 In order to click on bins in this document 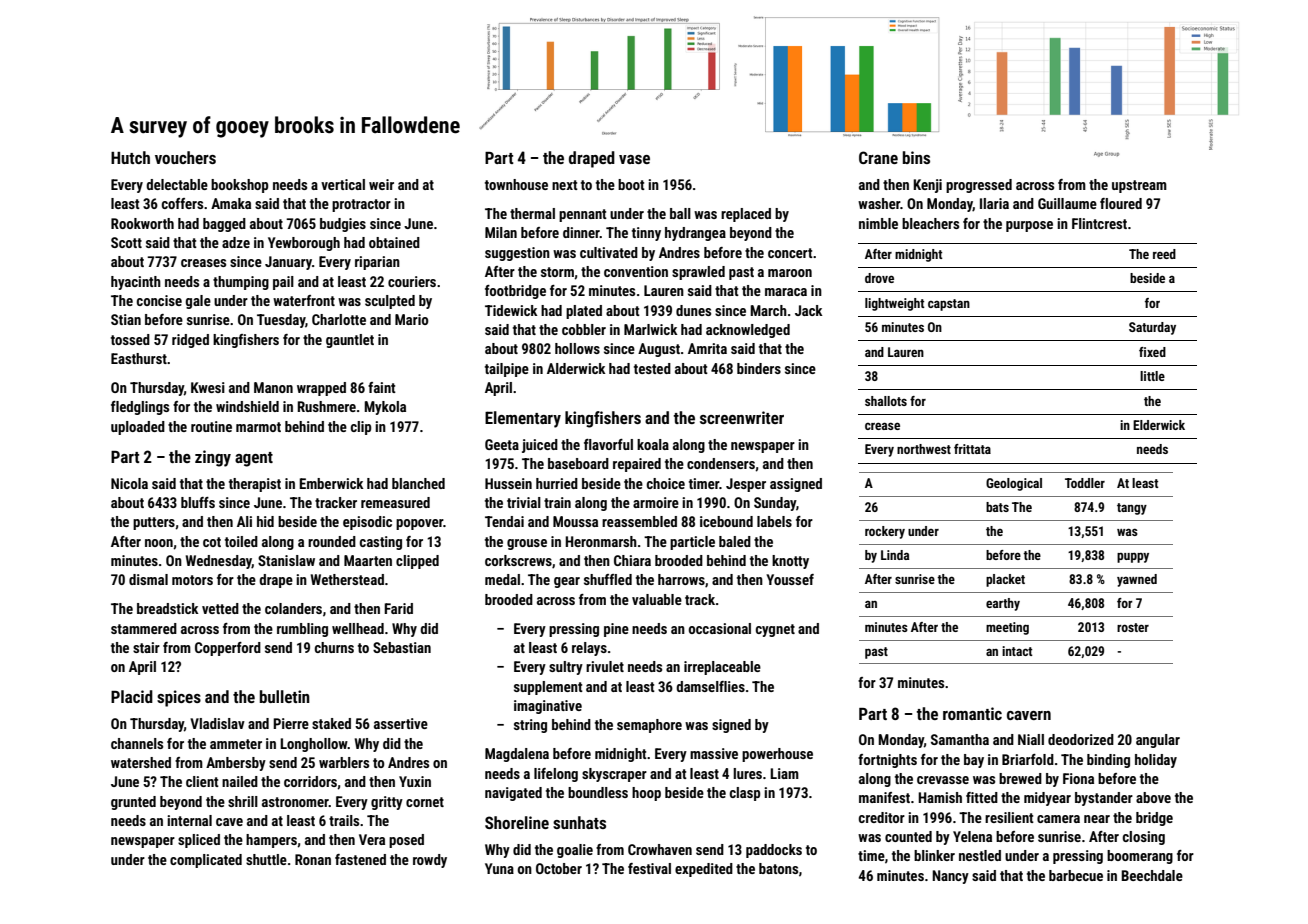, I will do `click(916, 157)`.
